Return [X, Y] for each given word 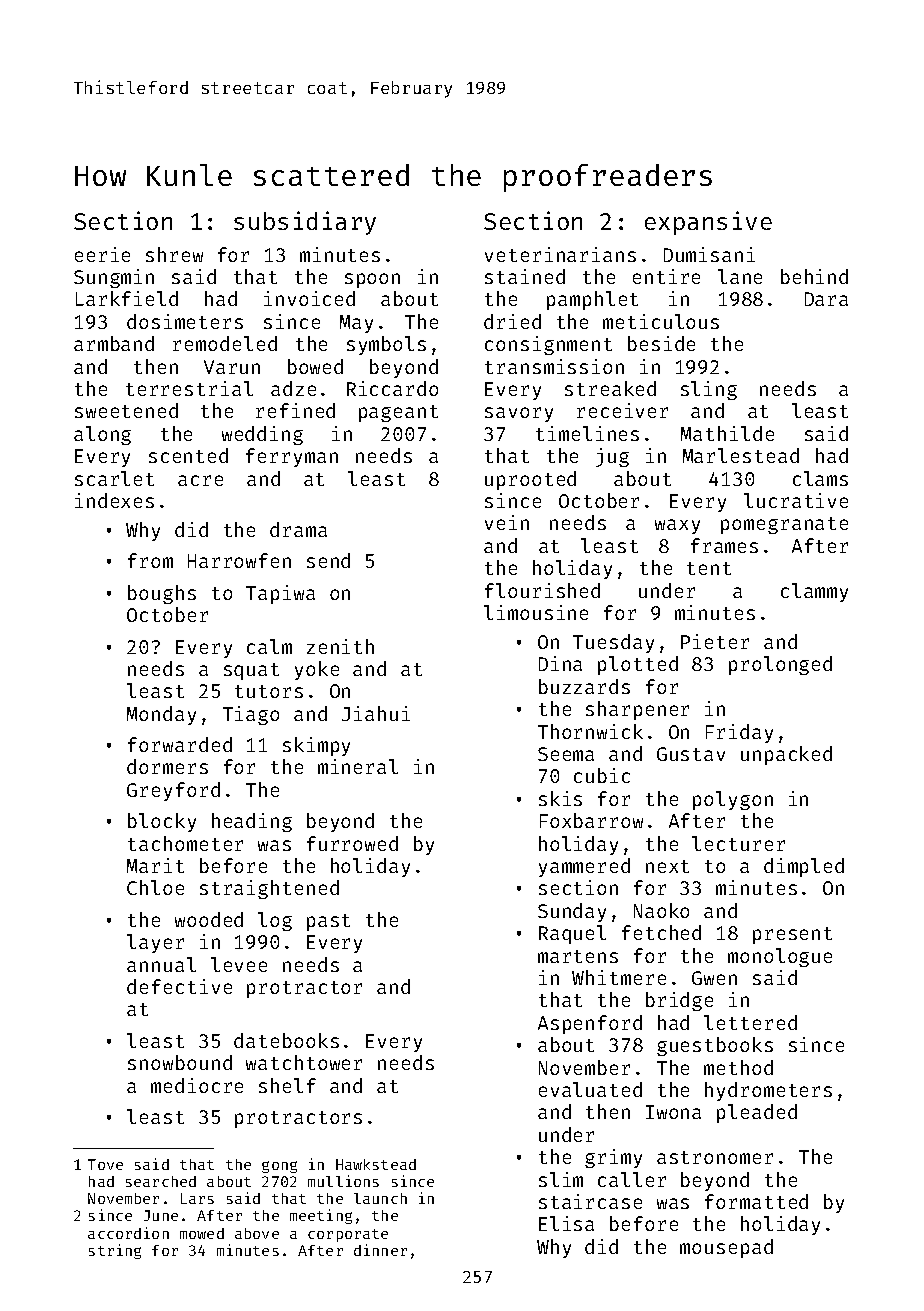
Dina [560, 663]
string [115, 1251]
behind [814, 276]
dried [512, 321]
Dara [826, 299]
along [102, 435]
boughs [162, 594]
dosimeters [185, 321]
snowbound [180, 1062]
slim [561, 1179]
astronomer [715, 1157]
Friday [739, 733]
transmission [554, 366]
